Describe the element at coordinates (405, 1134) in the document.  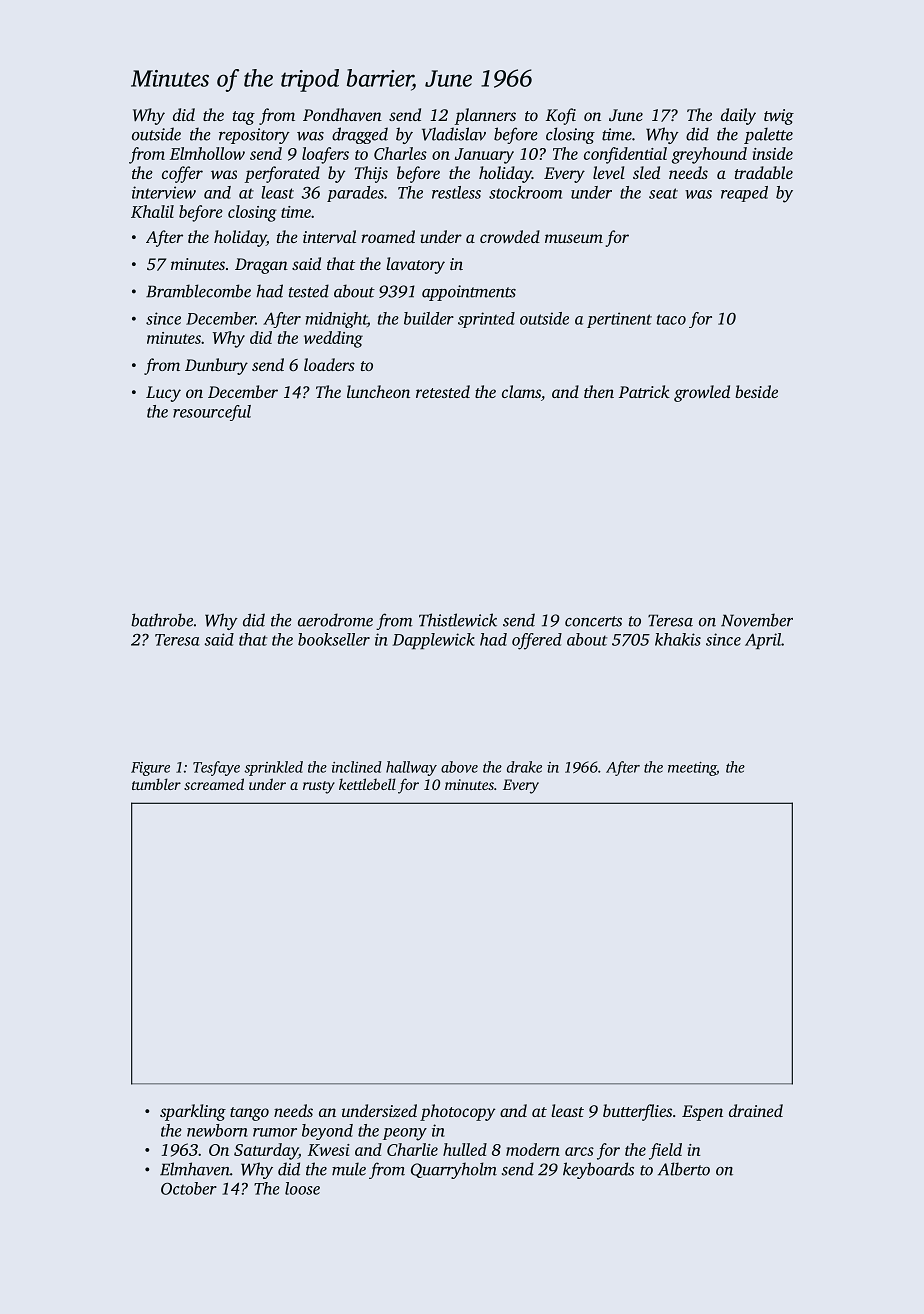
I see `peony` at that location.
